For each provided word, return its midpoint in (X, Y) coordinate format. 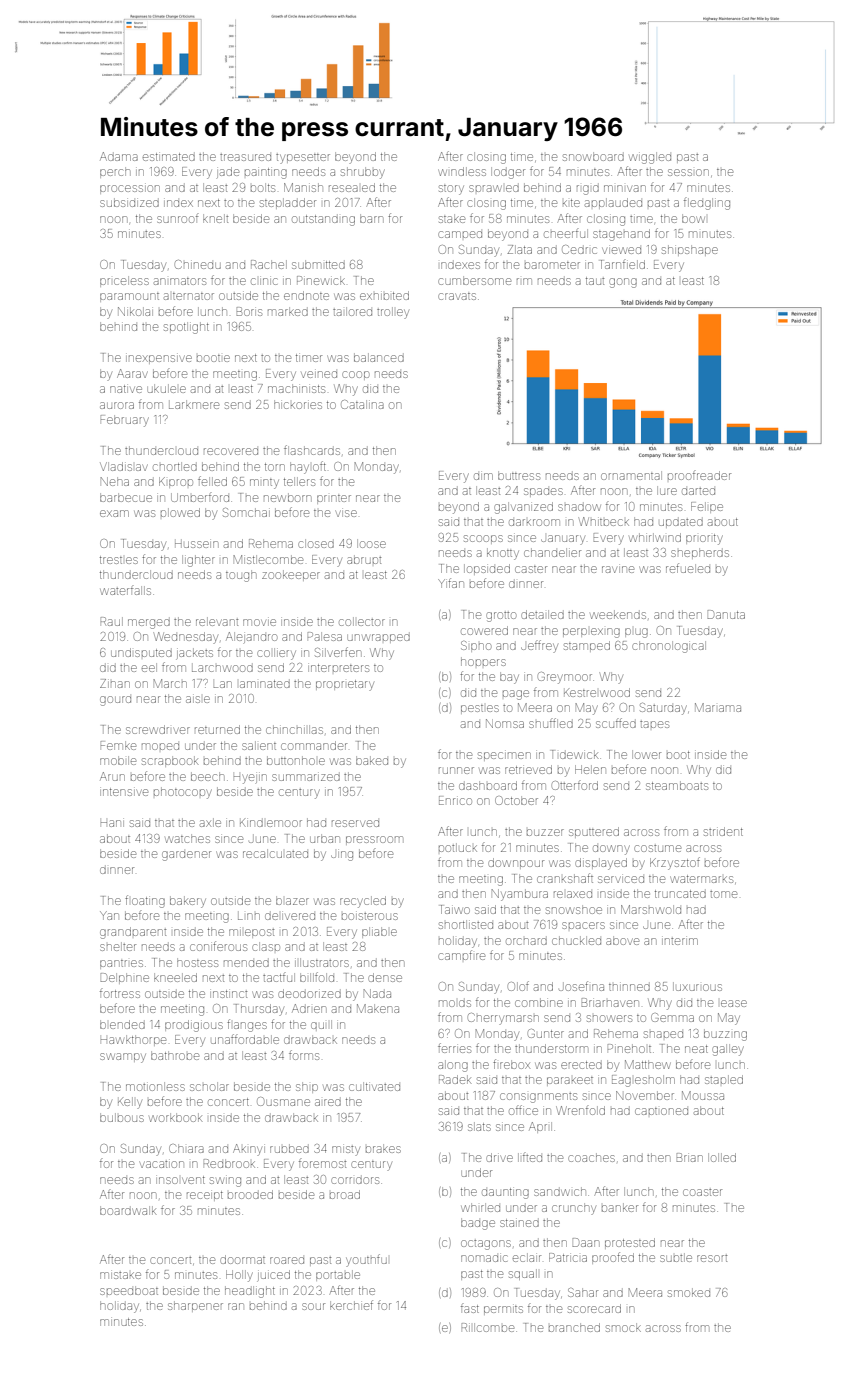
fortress (120, 994)
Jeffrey (539, 646)
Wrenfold (580, 1110)
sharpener (195, 1306)
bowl (693, 218)
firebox (511, 1064)
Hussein (196, 544)
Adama (119, 156)
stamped (587, 646)
